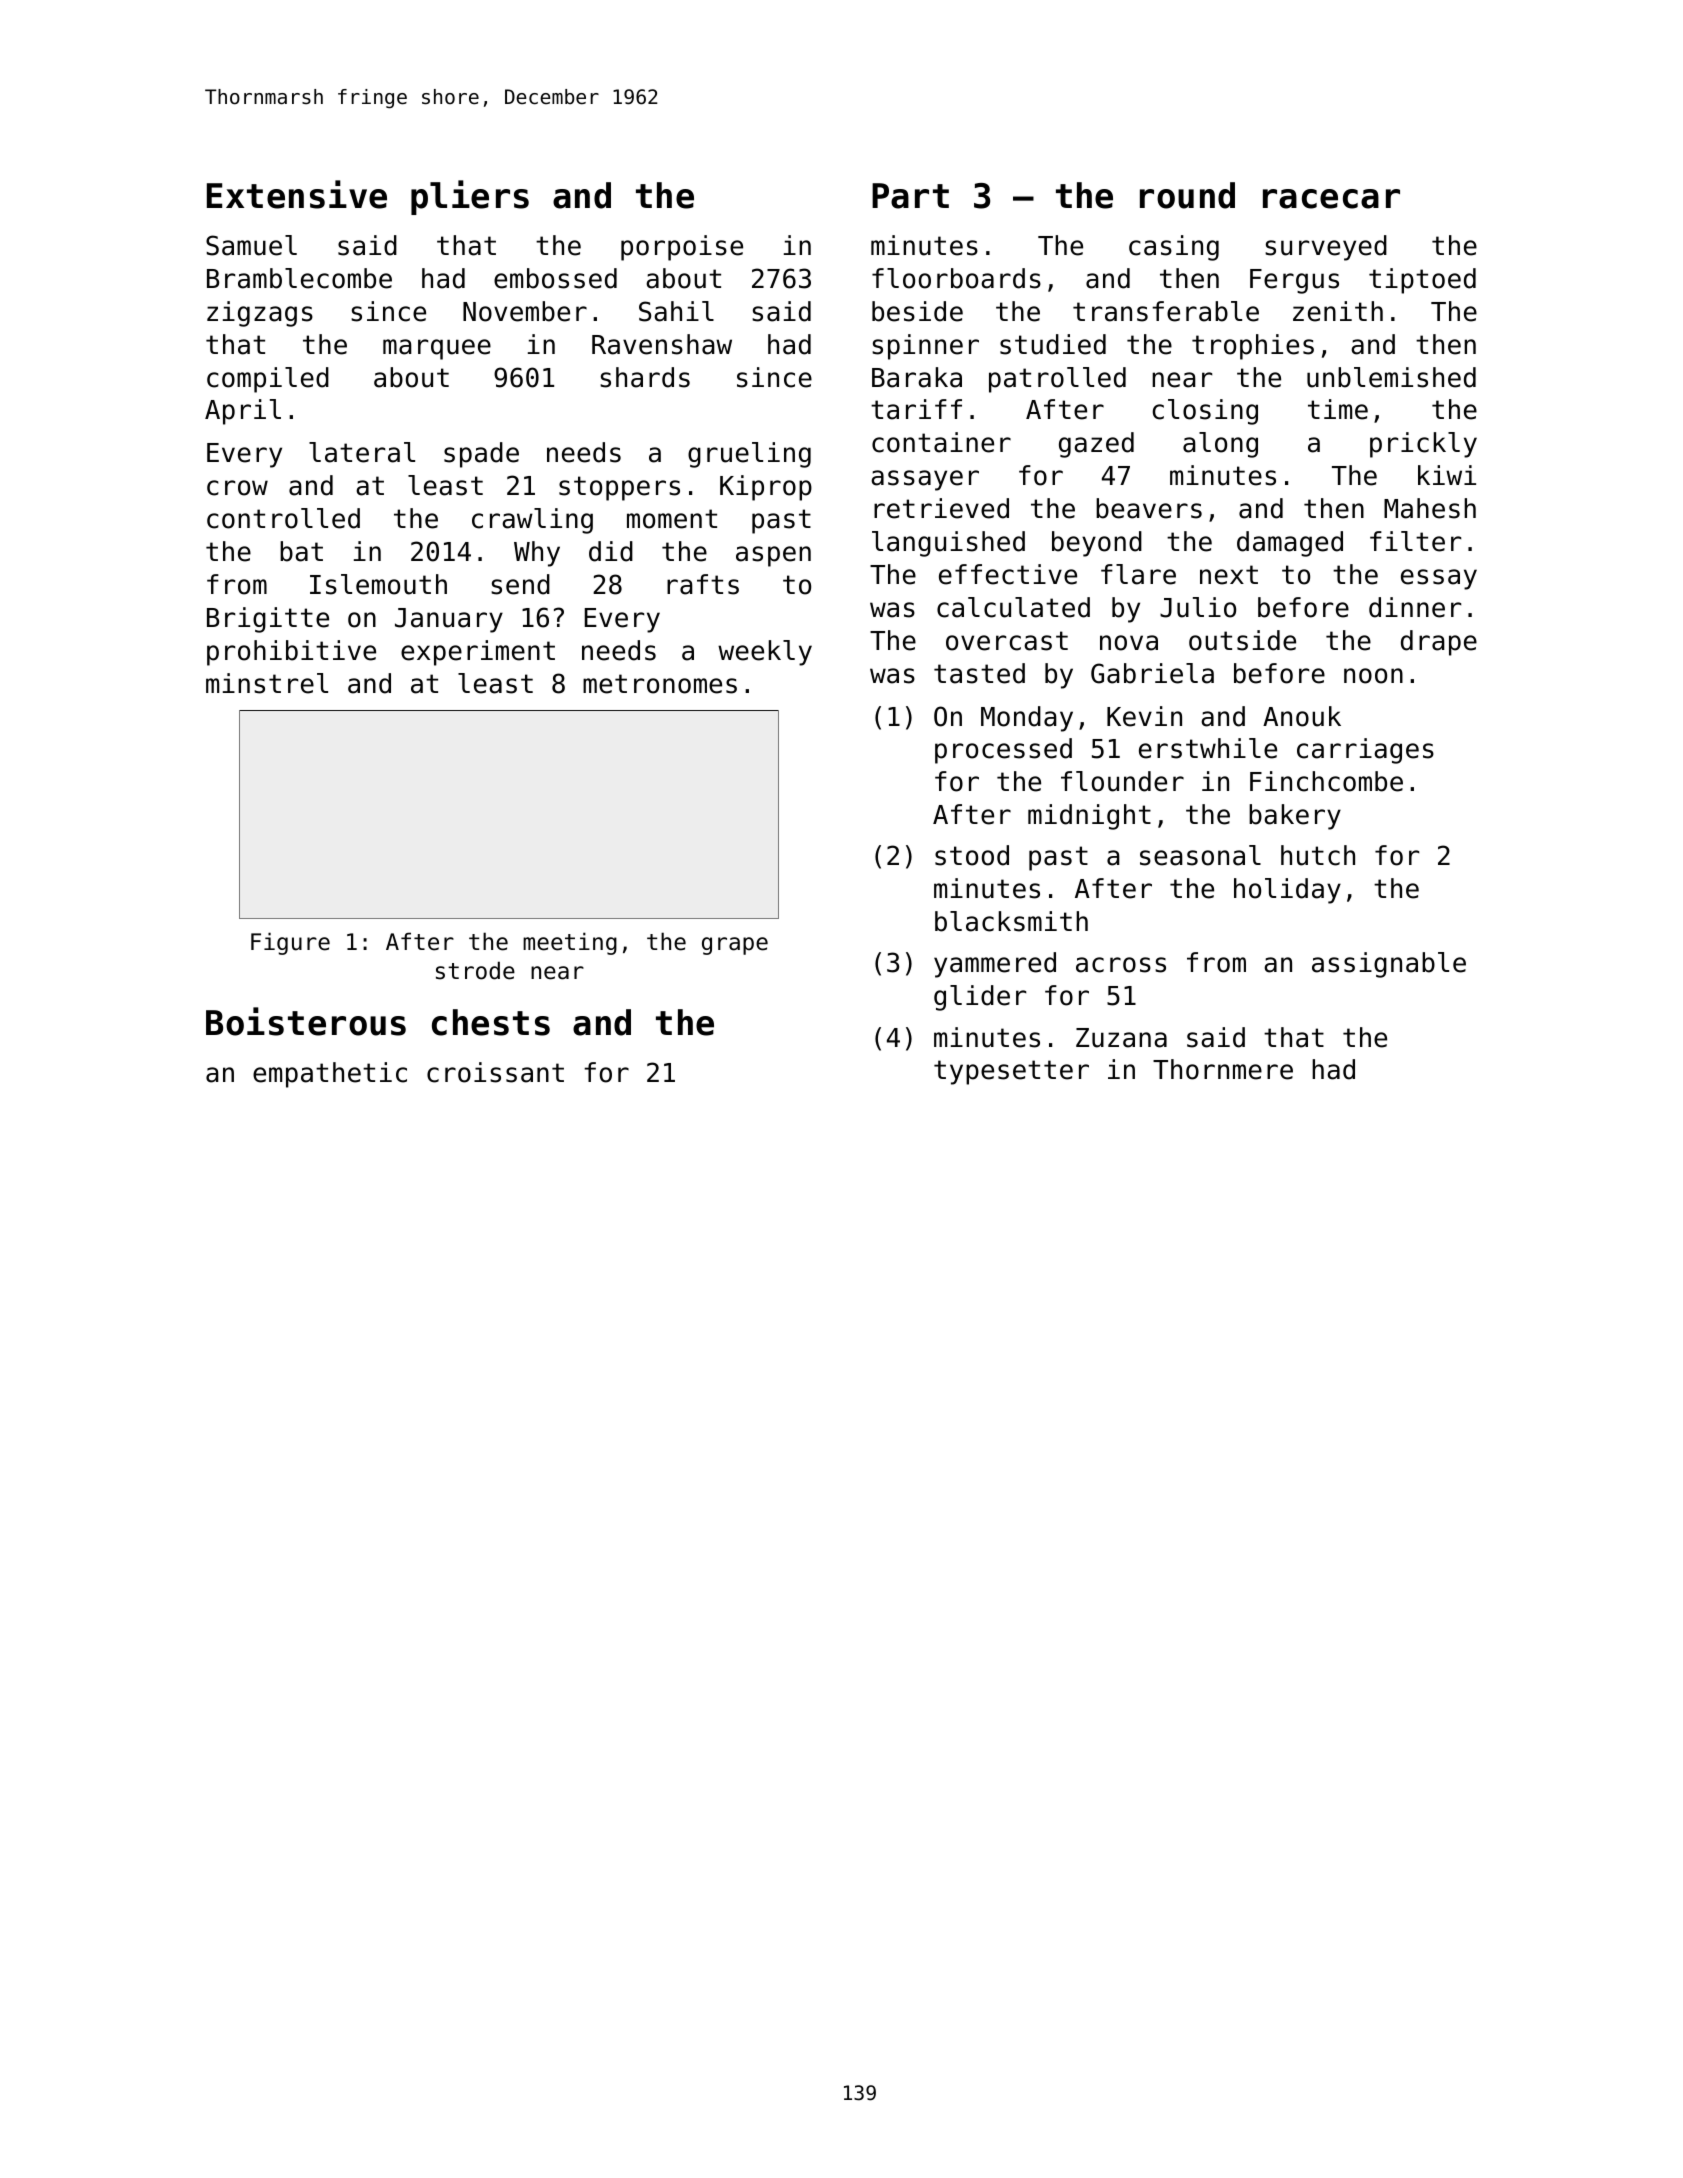  I want to click on Part, so click(910, 196).
